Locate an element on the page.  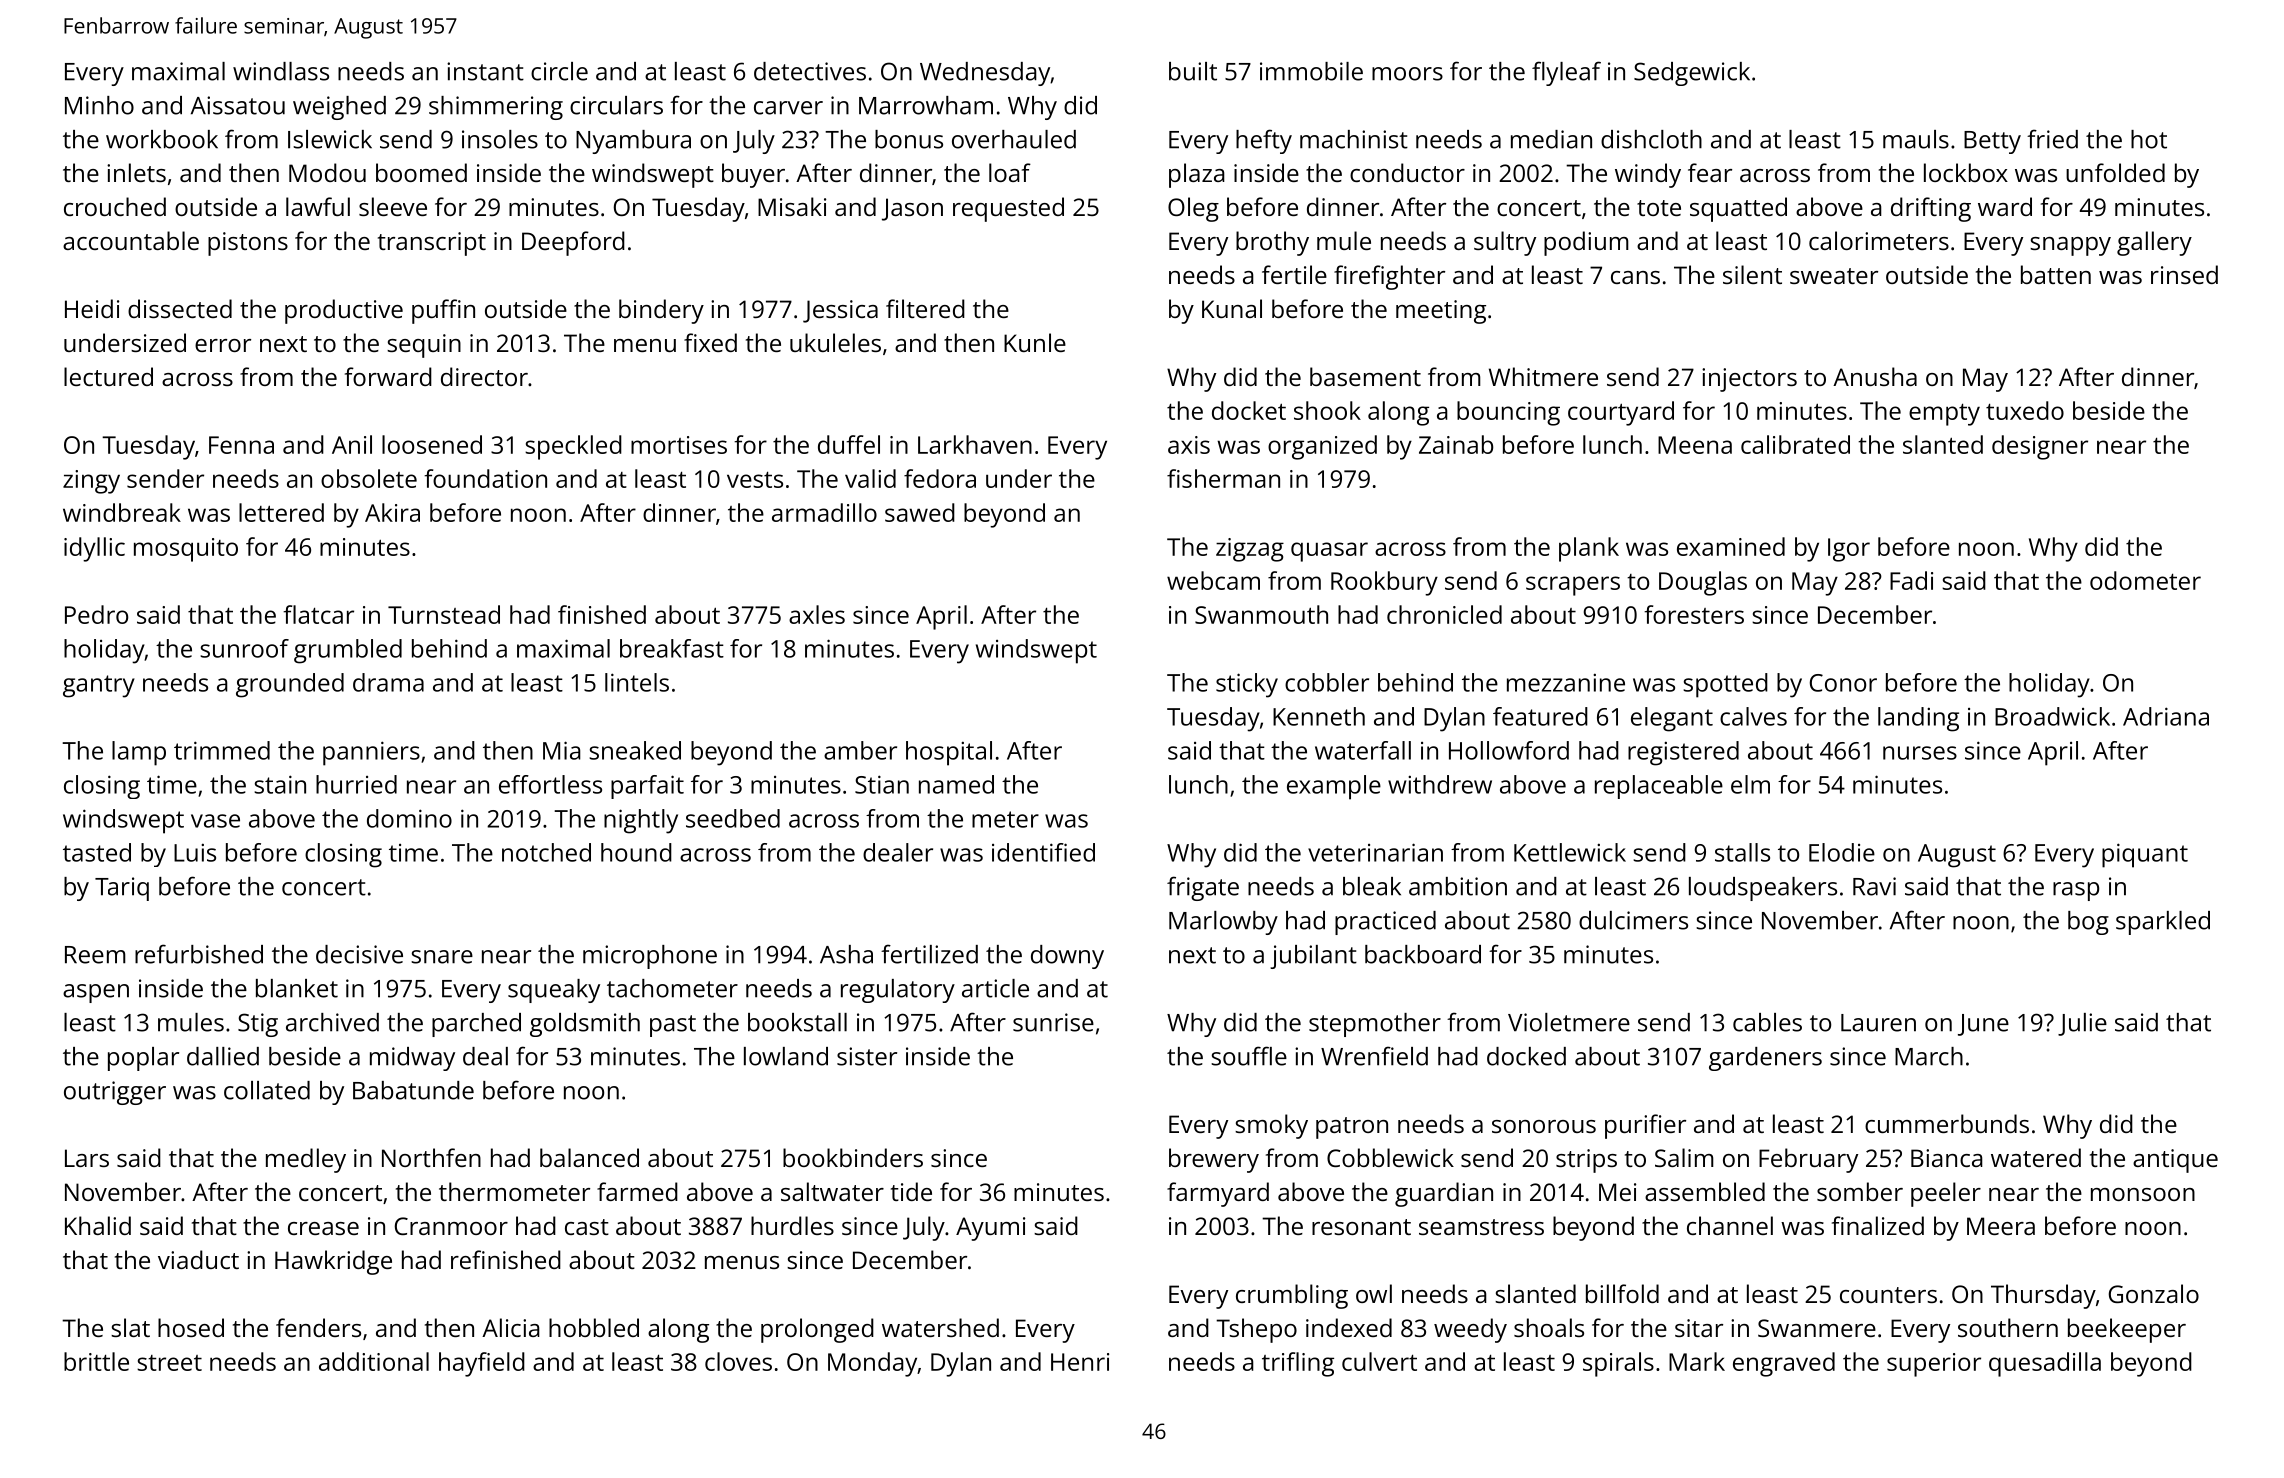
frigate is located at coordinates (1203, 888).
